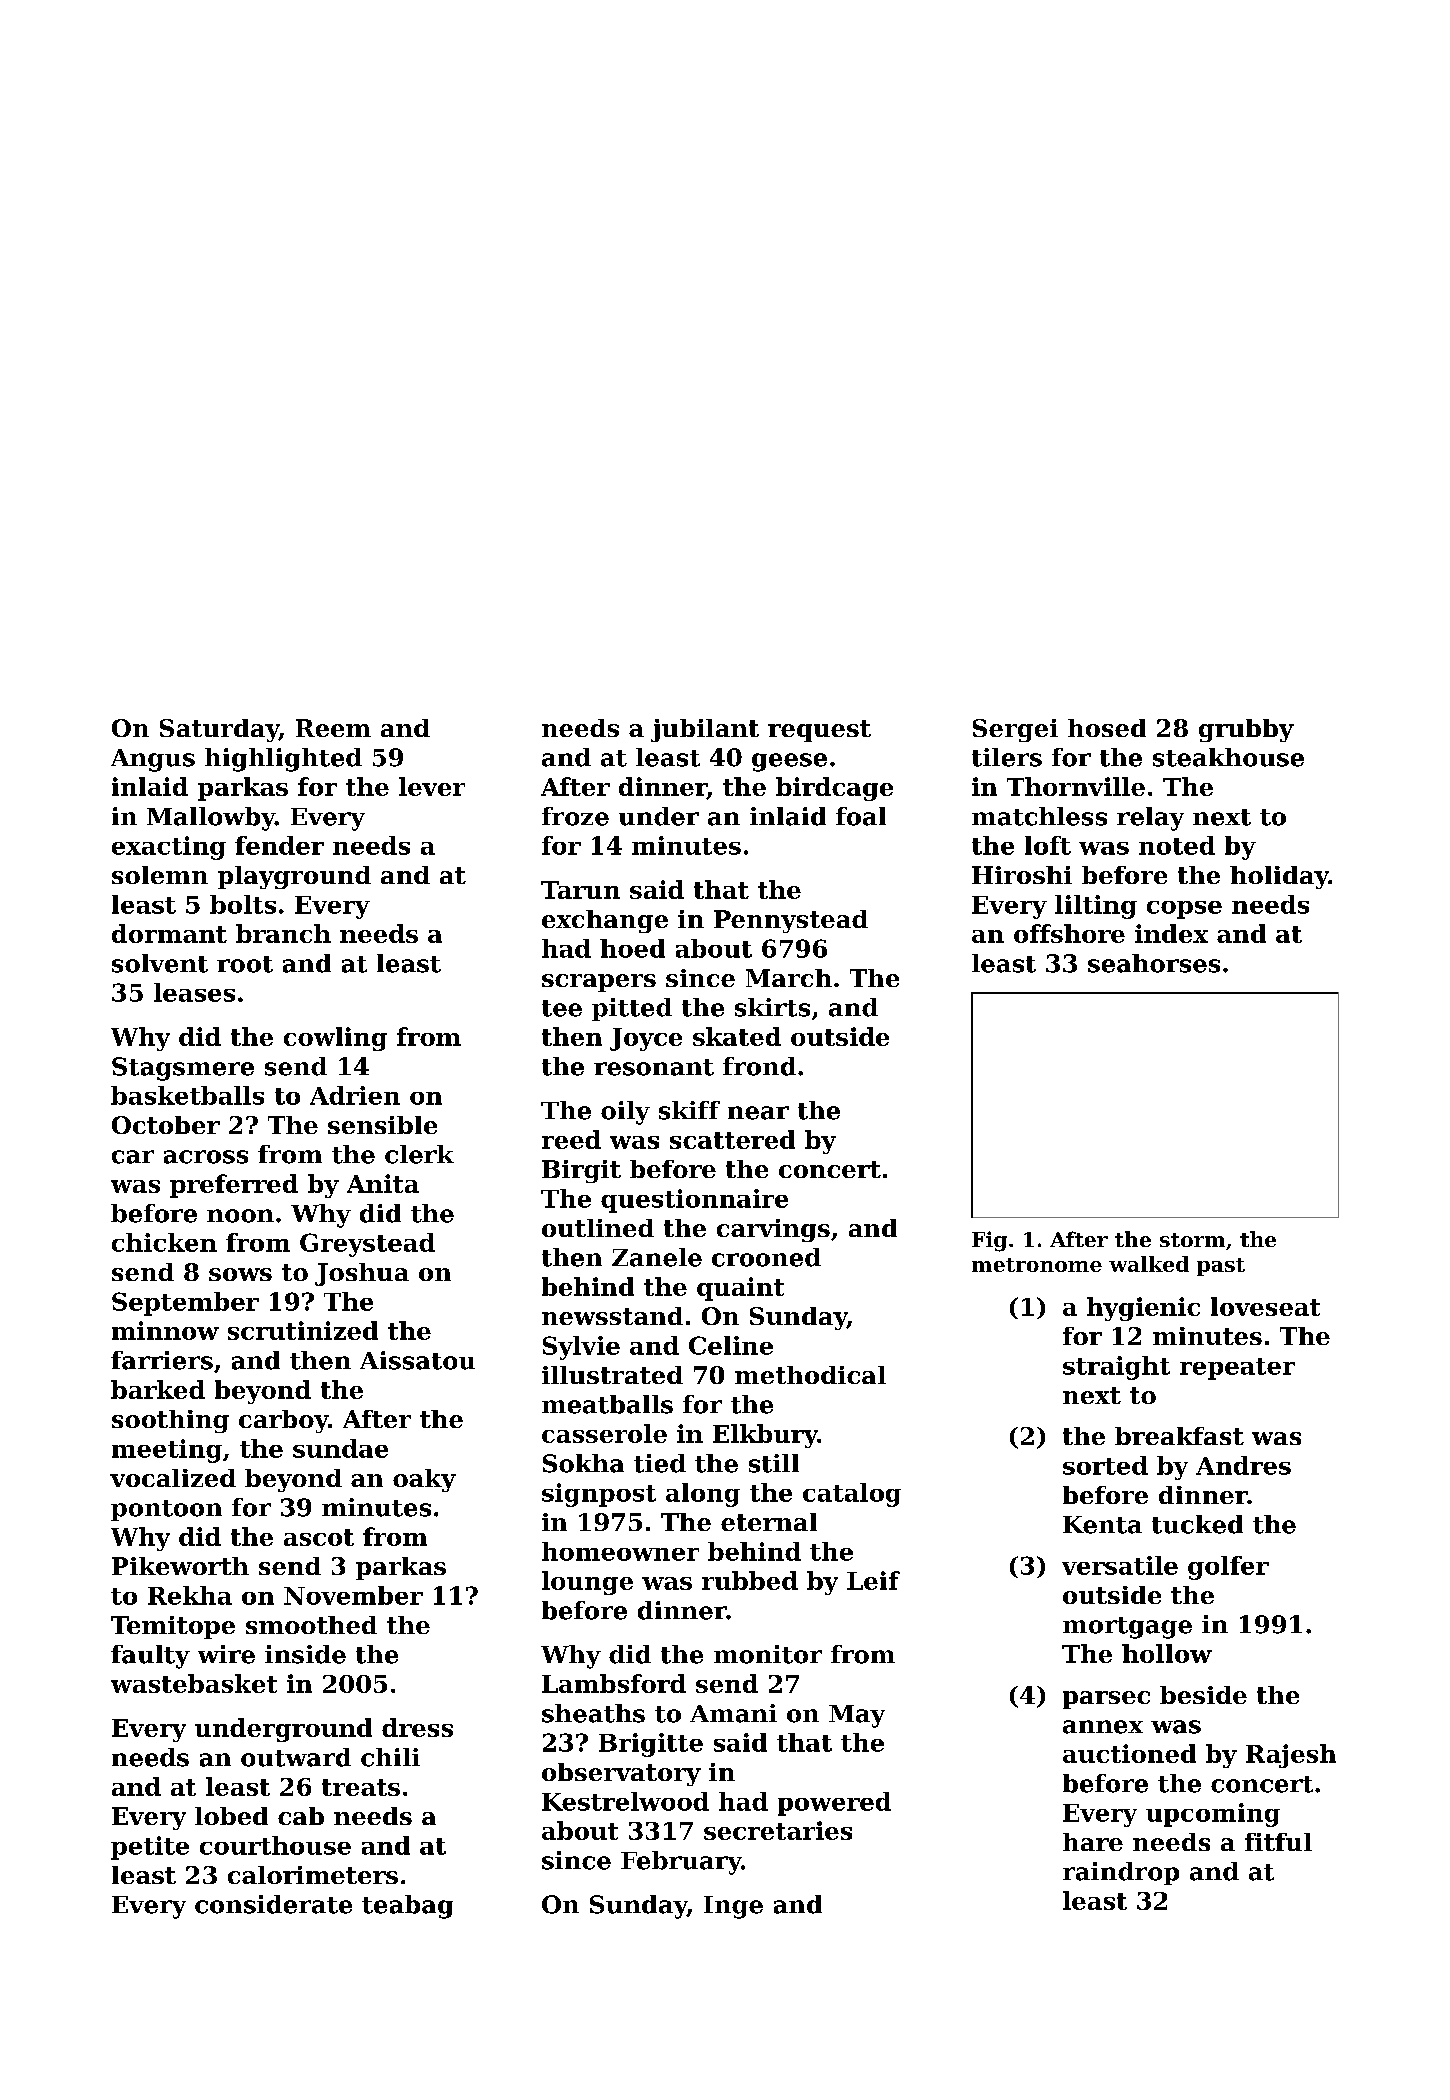  What do you see at coordinates (190, 1595) in the page?
I see `Rekha` at bounding box center [190, 1595].
